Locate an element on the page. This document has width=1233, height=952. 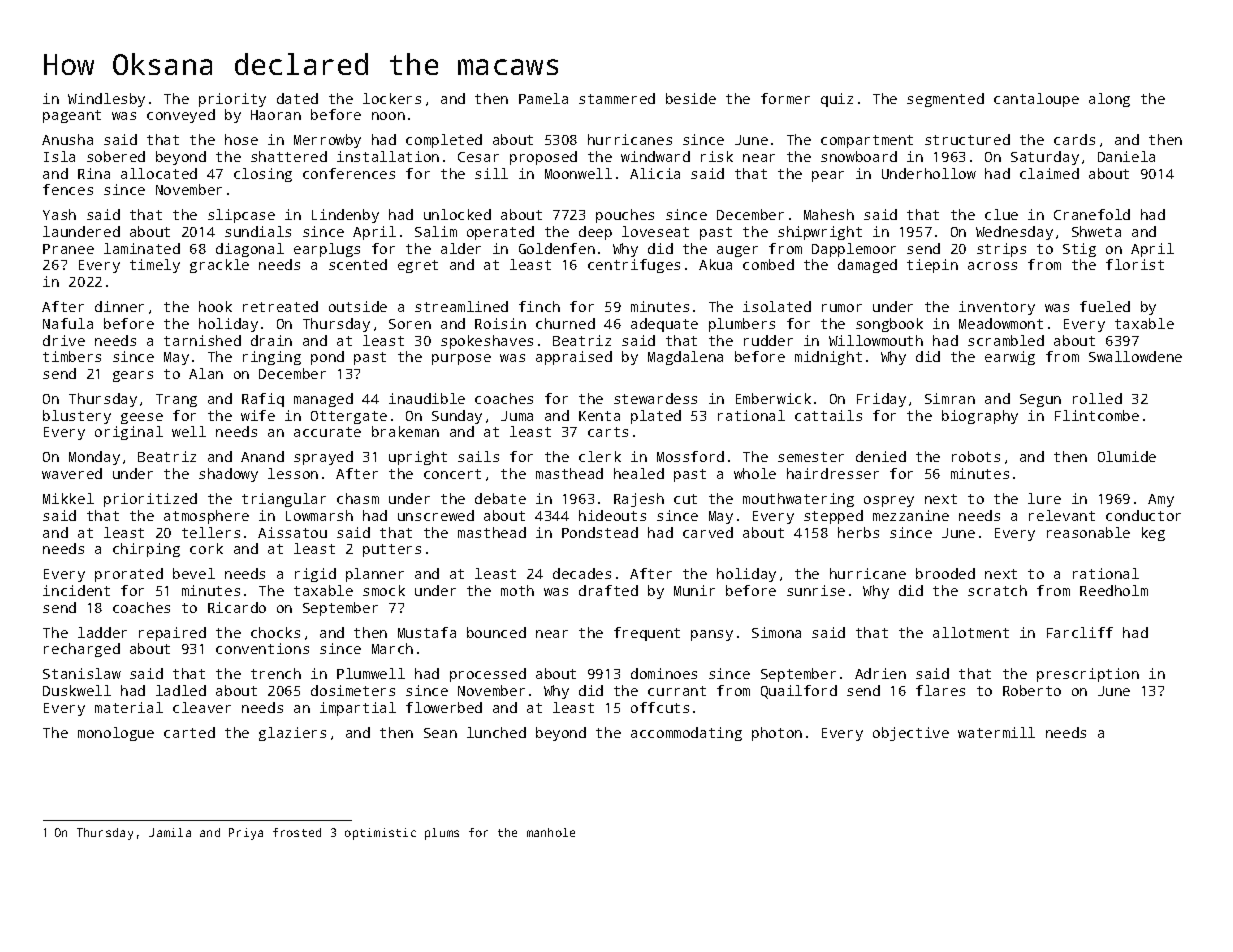
glaziers is located at coordinates (292, 734).
